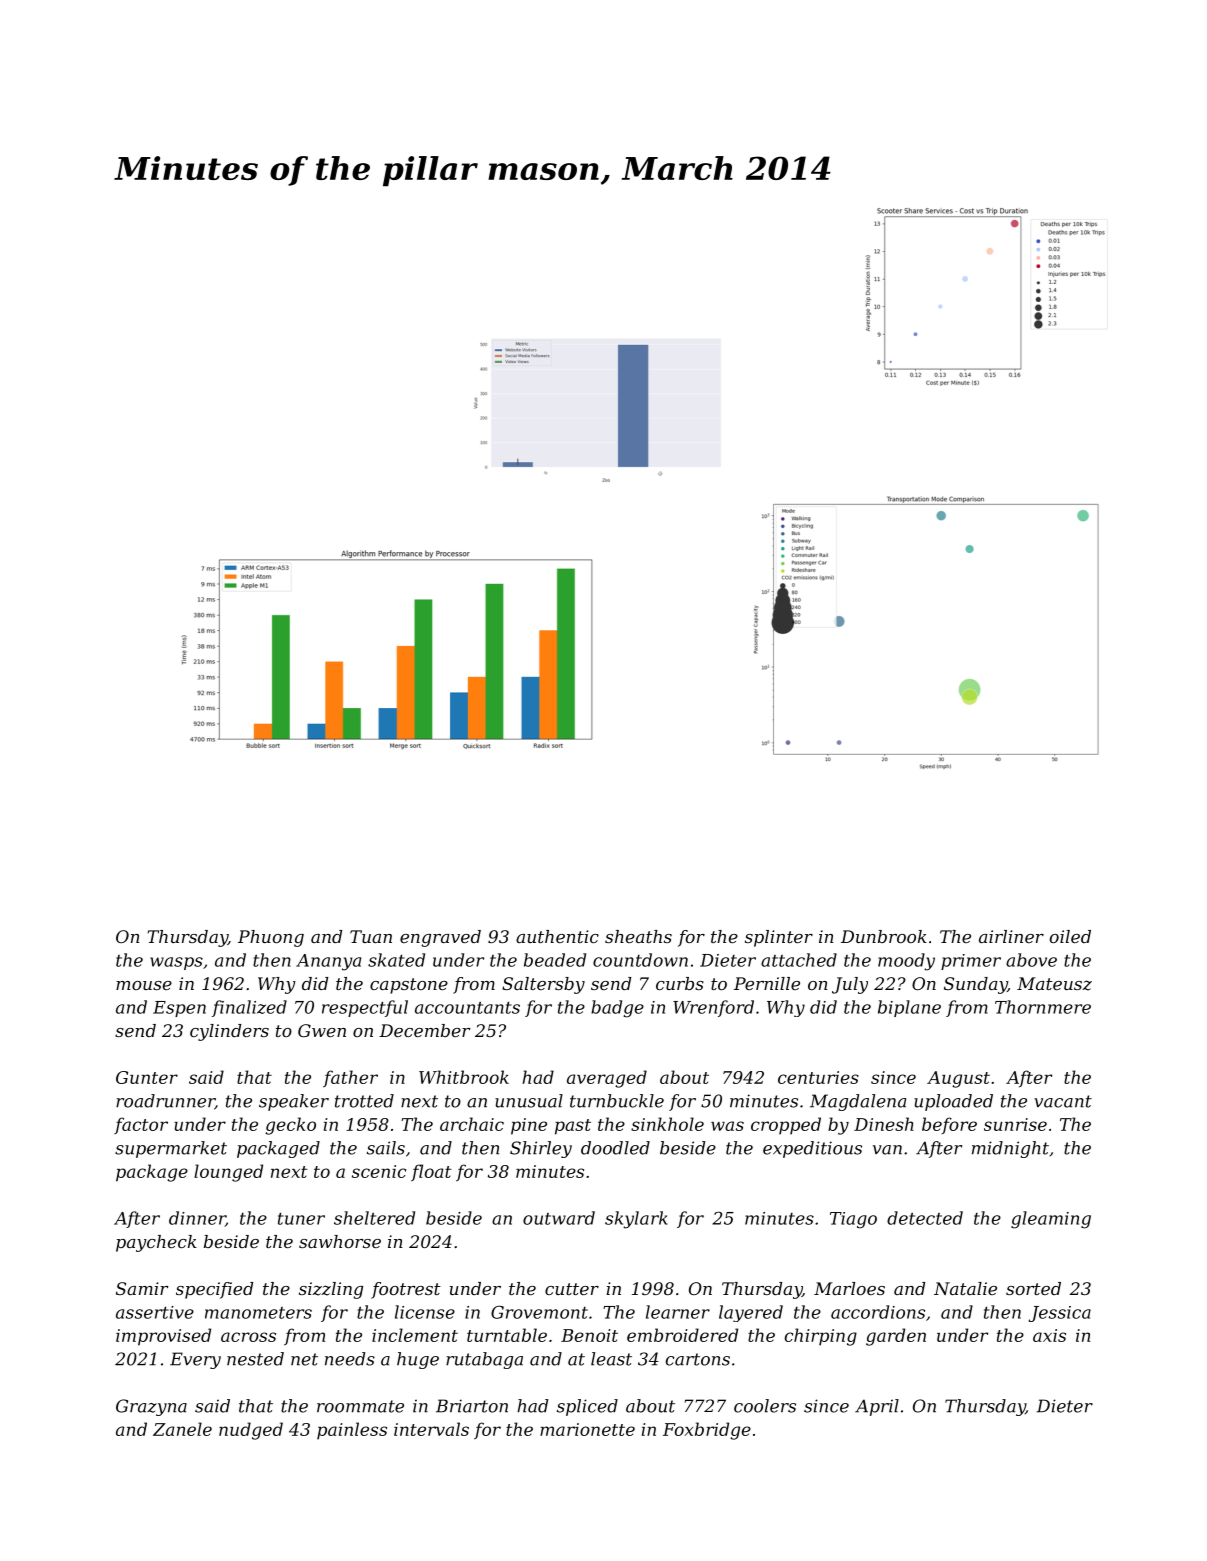 The width and height of the screenshot is (1207, 1561). Describe the element at coordinates (179, 1009) in the screenshot. I see `Espen` at that location.
